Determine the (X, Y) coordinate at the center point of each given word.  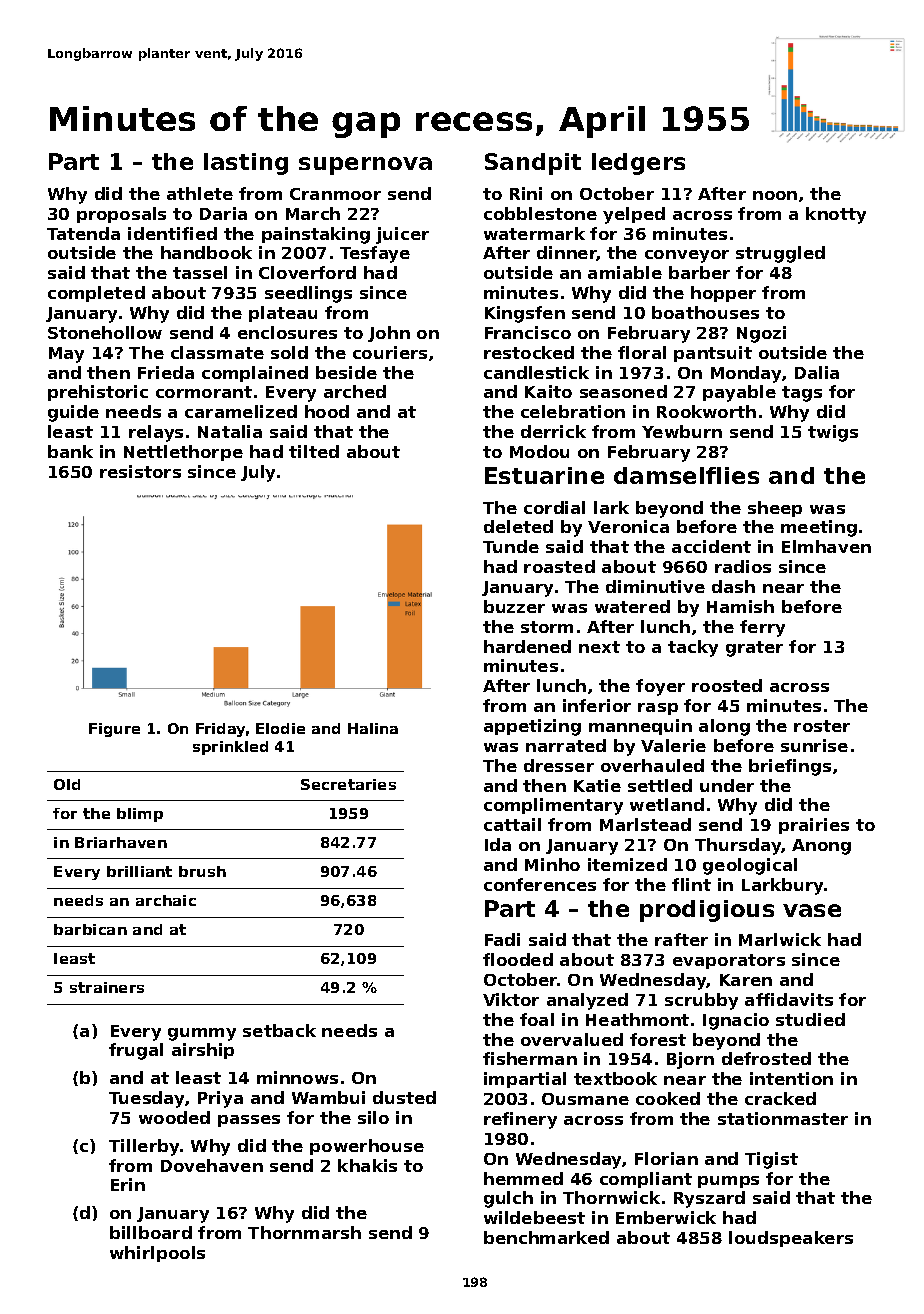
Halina (373, 728)
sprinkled (230, 748)
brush (202, 871)
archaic (166, 900)
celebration (573, 411)
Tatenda (83, 233)
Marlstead (645, 824)
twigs (833, 433)
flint (691, 884)
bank (70, 451)
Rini (526, 193)
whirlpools (157, 1254)
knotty (836, 215)
